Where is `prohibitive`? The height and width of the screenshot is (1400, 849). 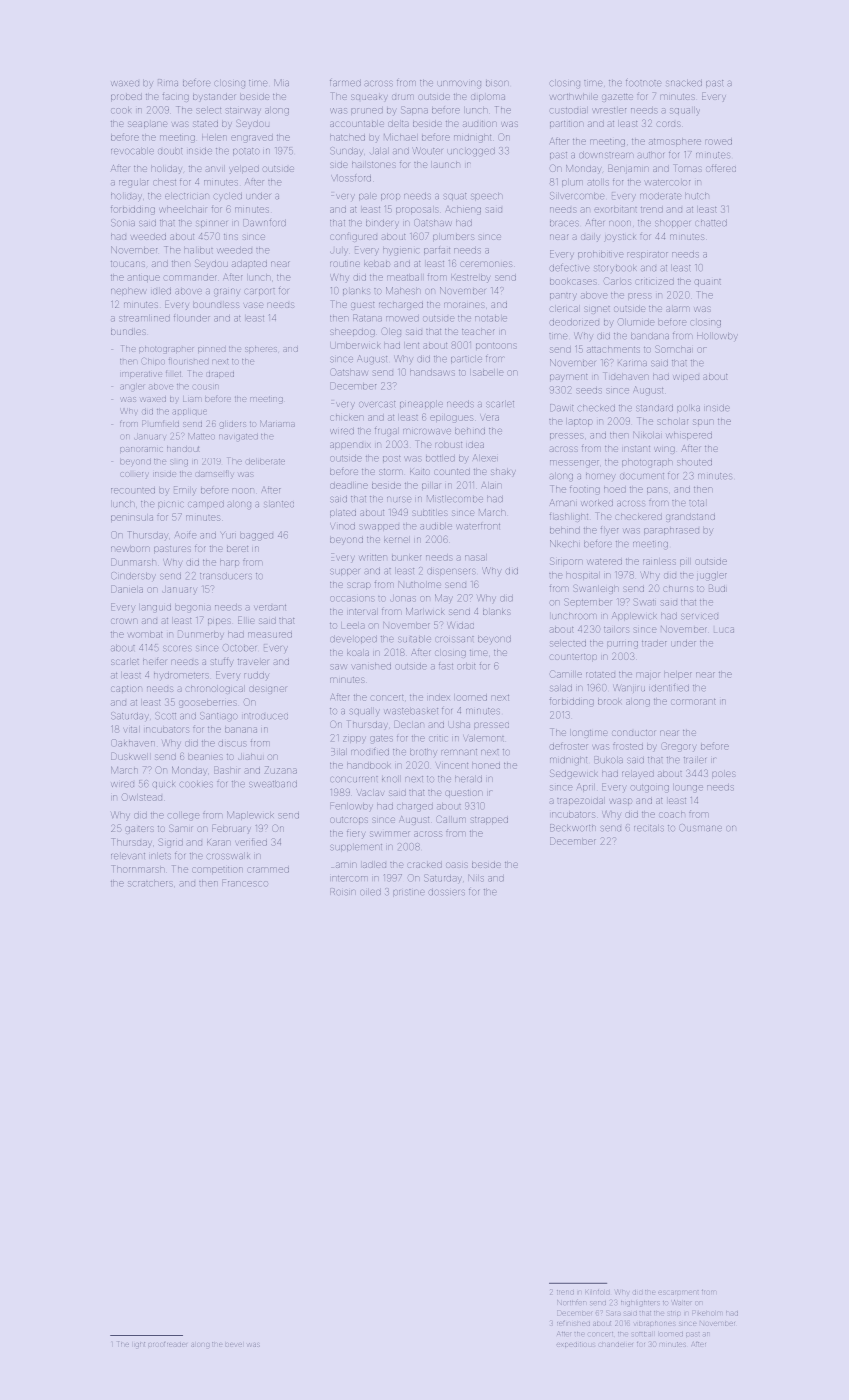
prohibitive is located at coordinates (600, 255).
